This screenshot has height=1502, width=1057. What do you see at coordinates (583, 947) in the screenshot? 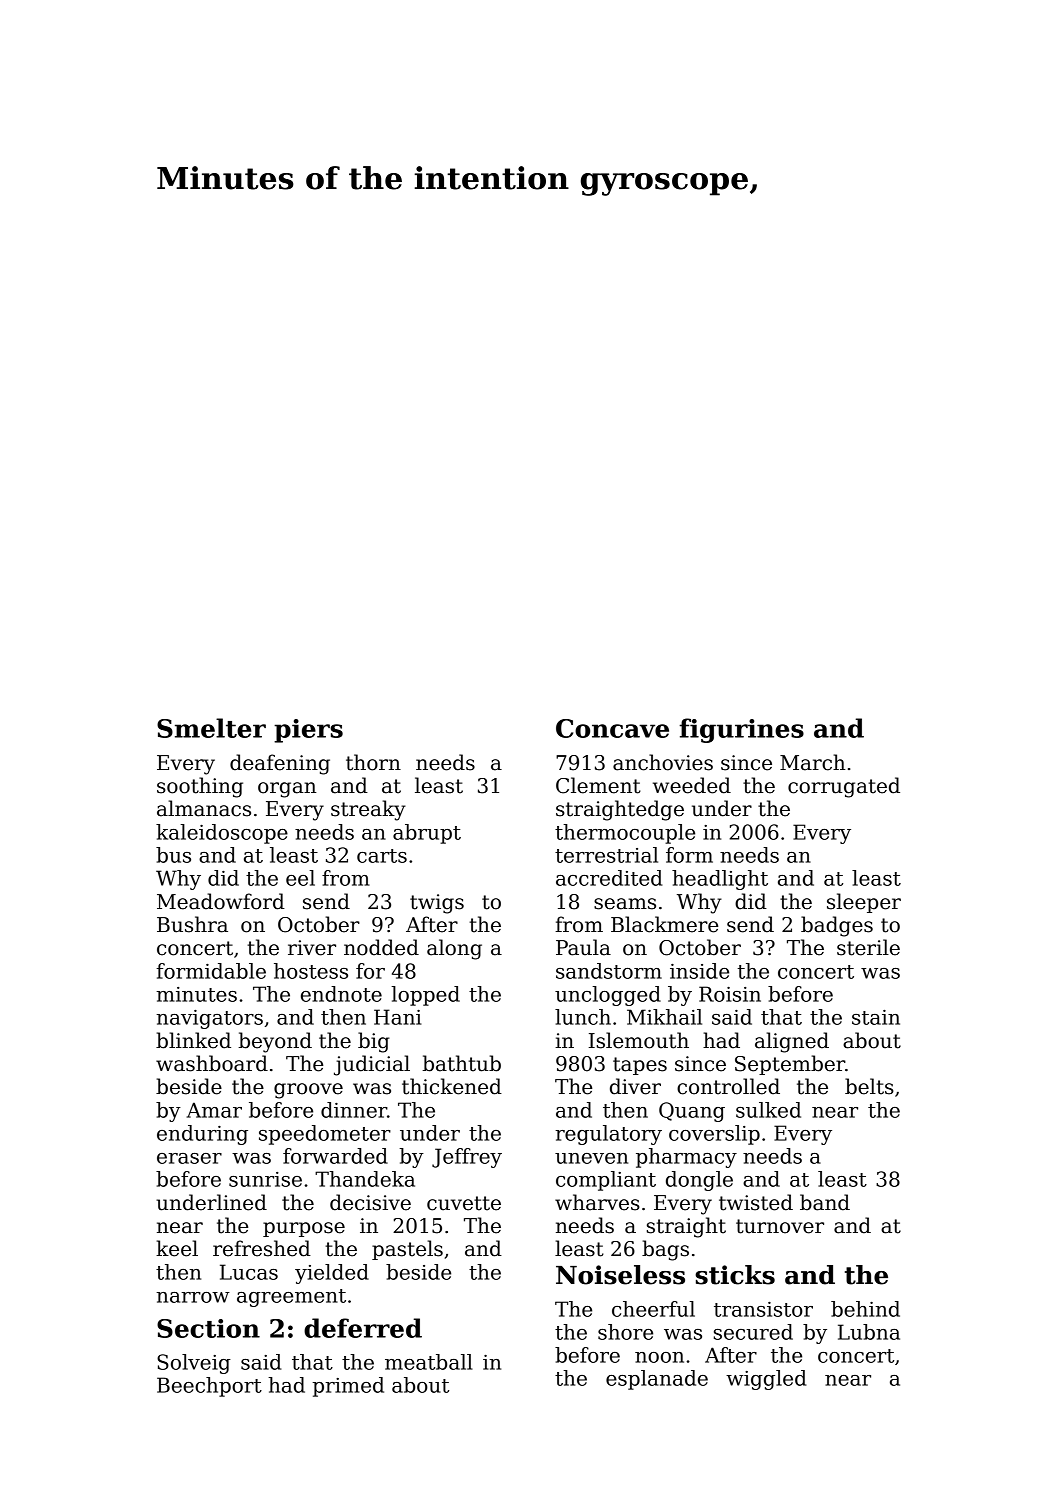
I see `Paula` at bounding box center [583, 947].
